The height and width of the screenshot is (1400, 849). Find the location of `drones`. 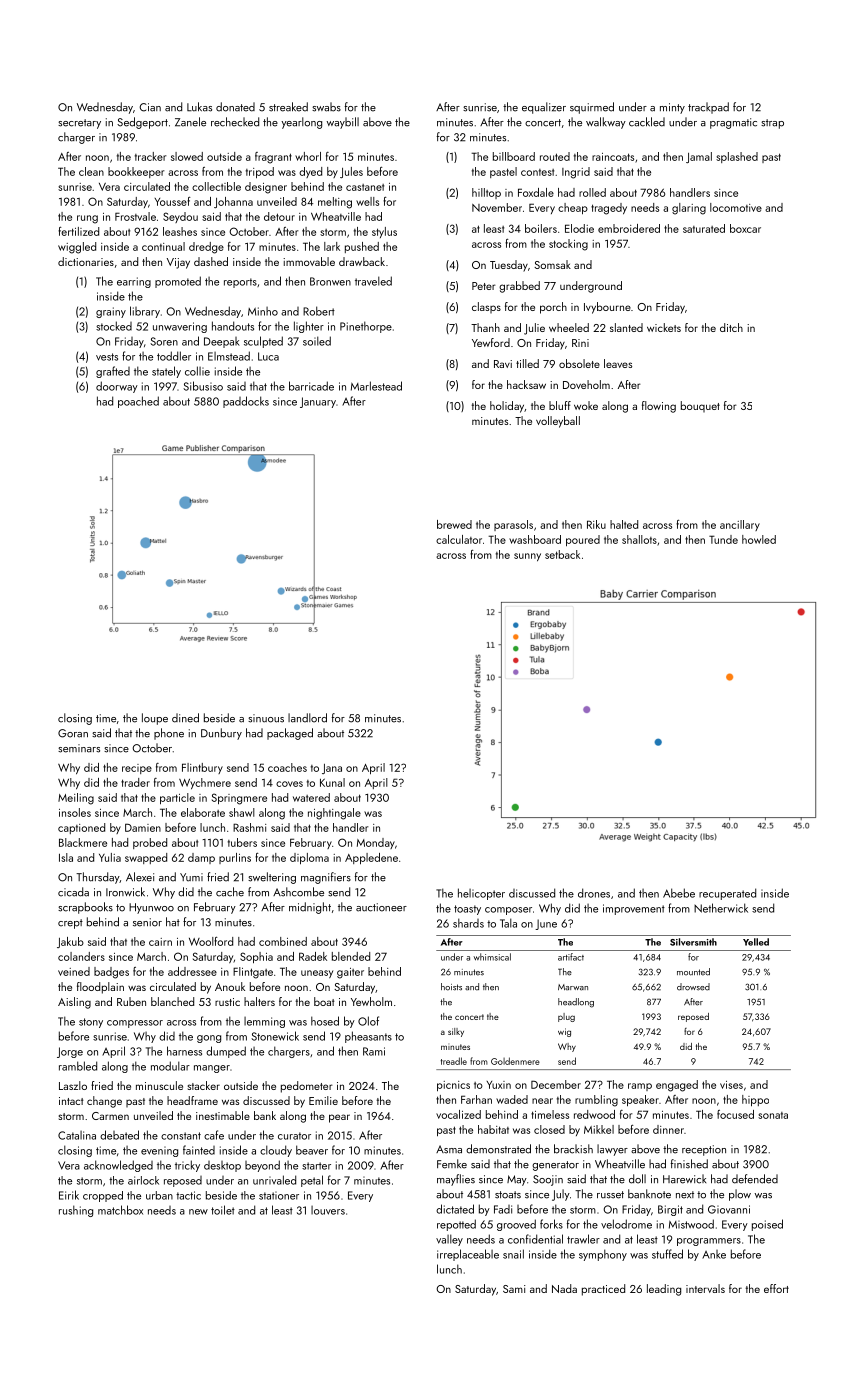

drones is located at coordinates (594, 893).
